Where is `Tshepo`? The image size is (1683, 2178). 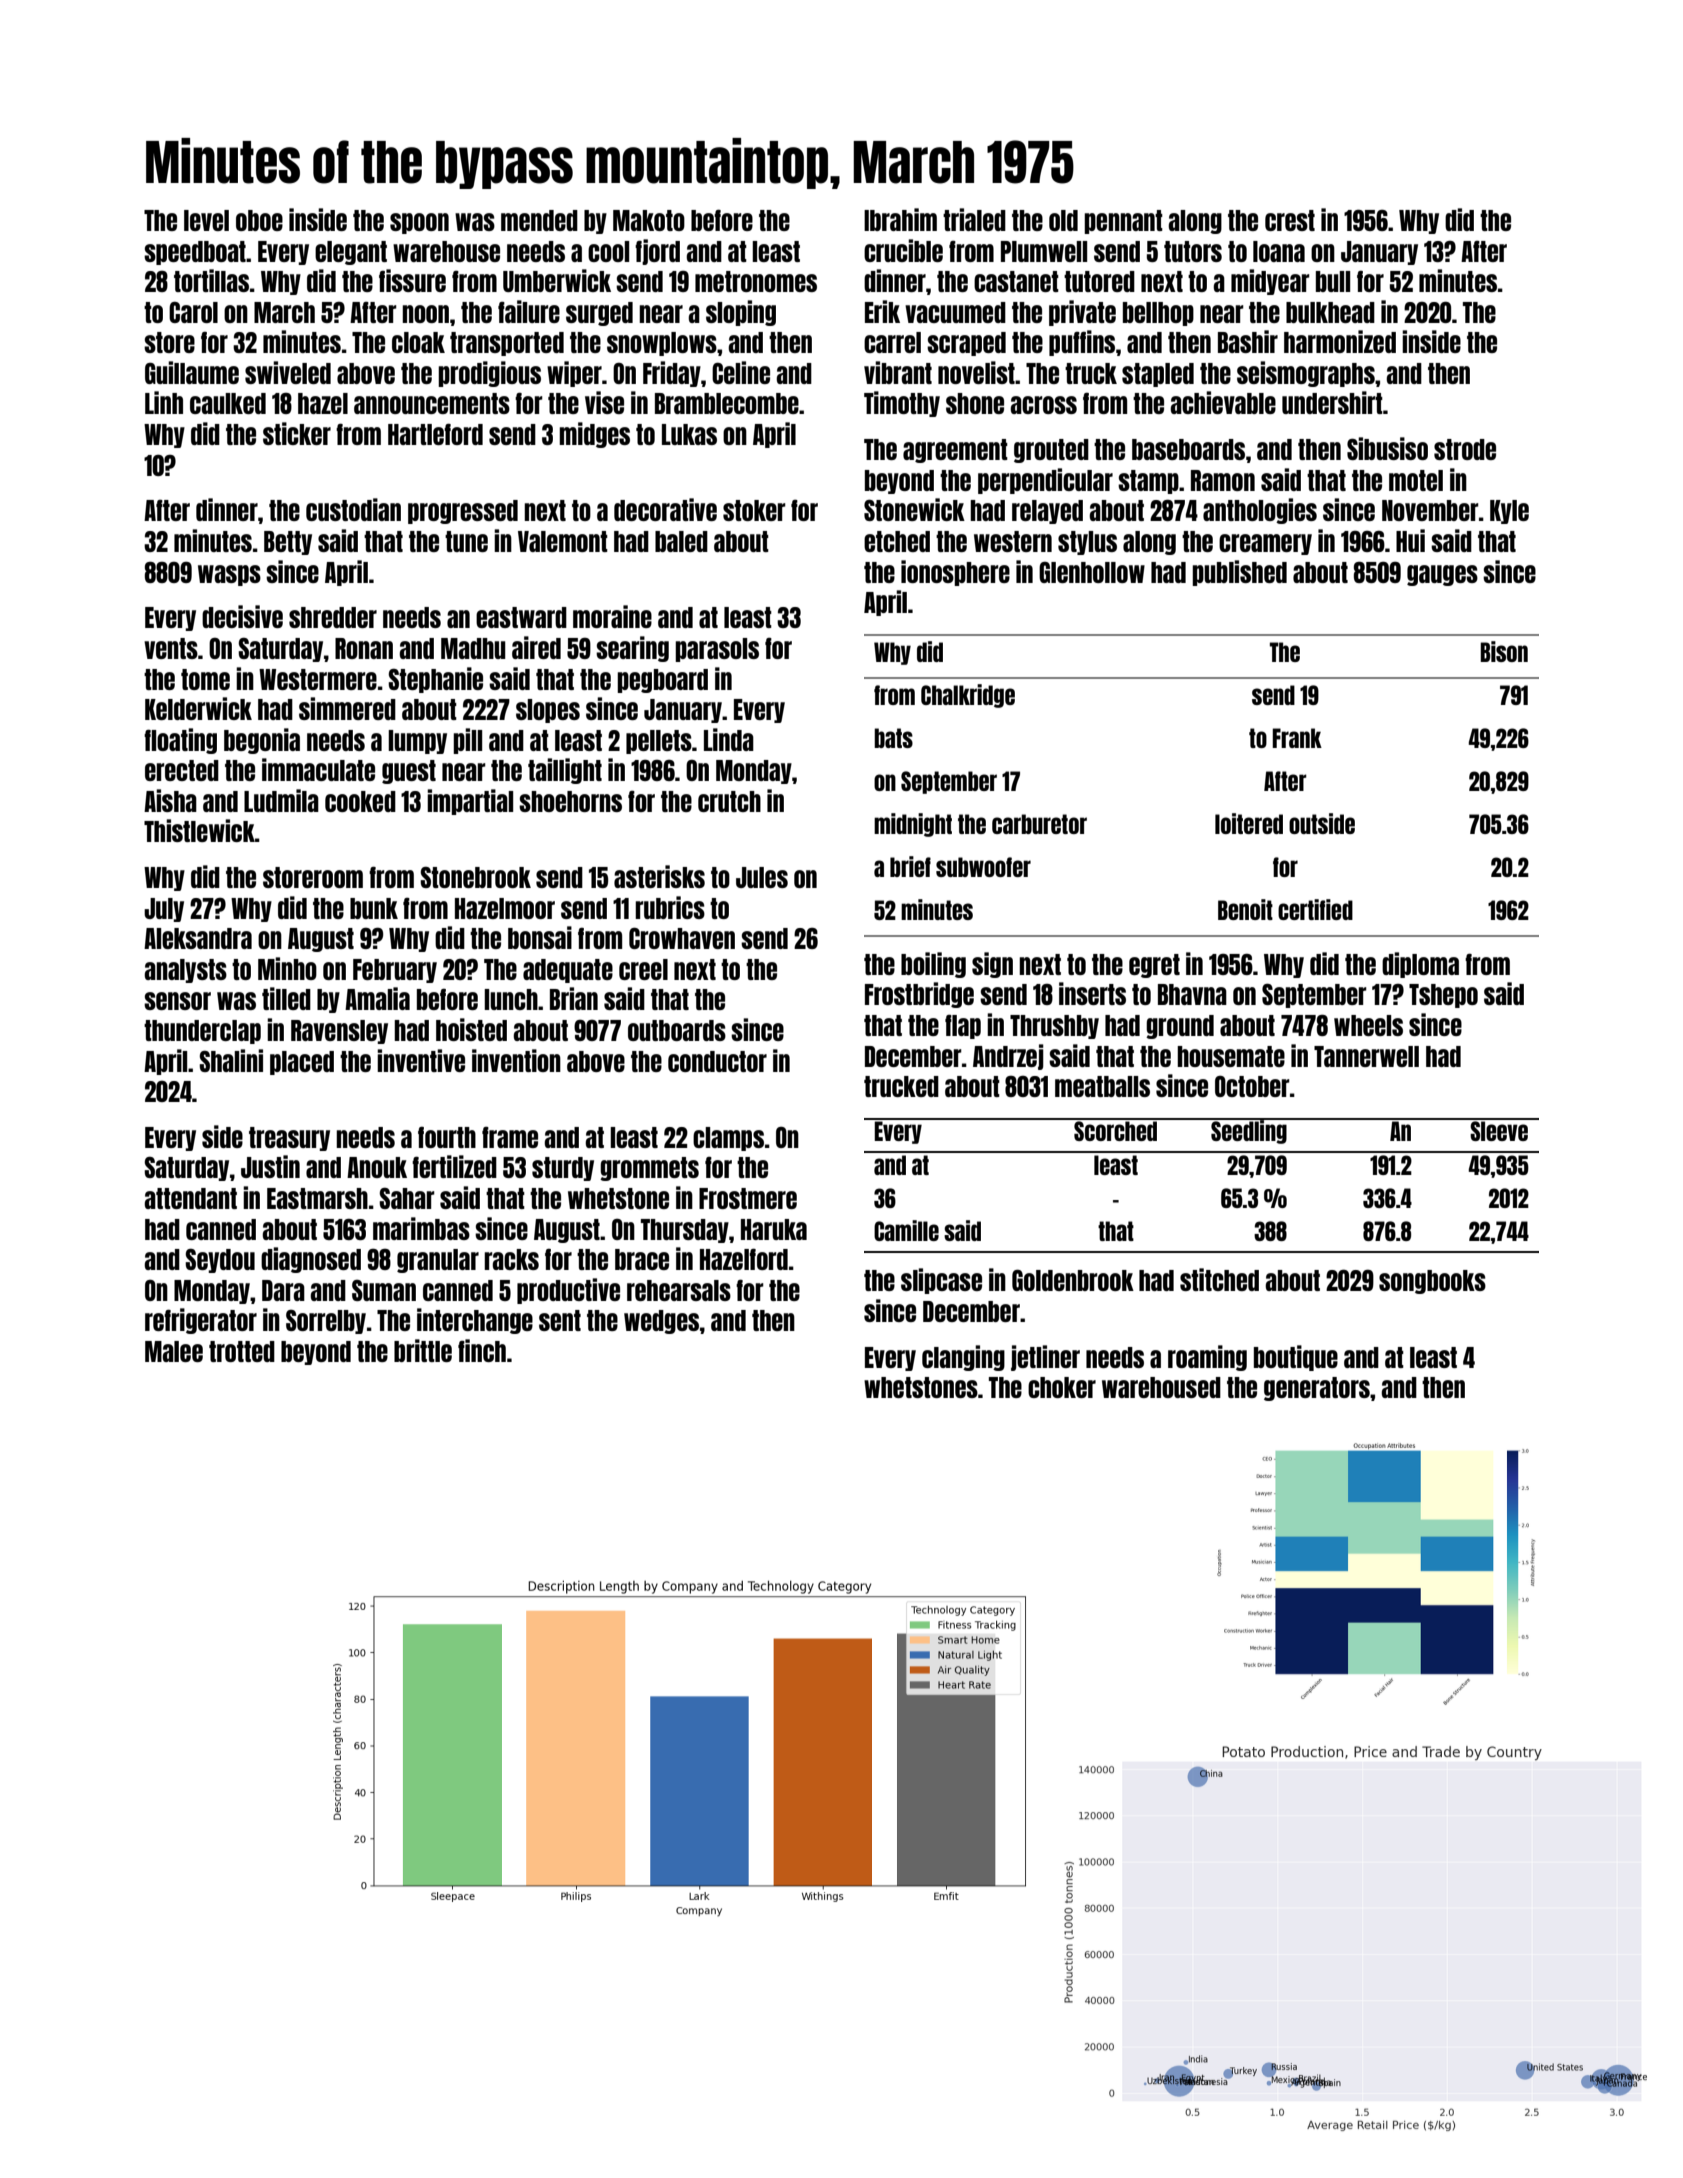
Tshepo is located at coordinates (1443, 996).
